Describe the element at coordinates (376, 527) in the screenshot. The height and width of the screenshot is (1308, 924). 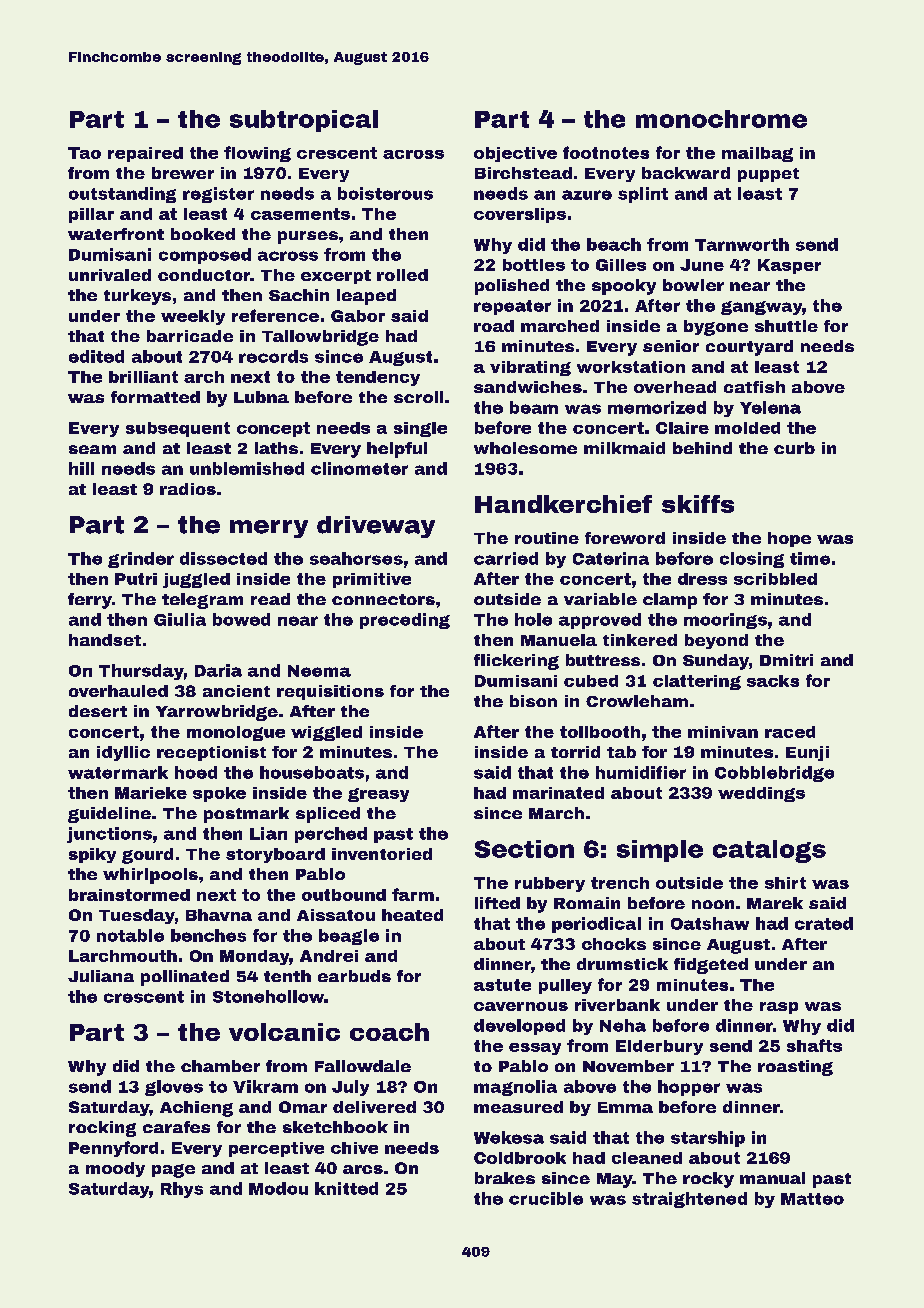
I see `driveway` at that location.
